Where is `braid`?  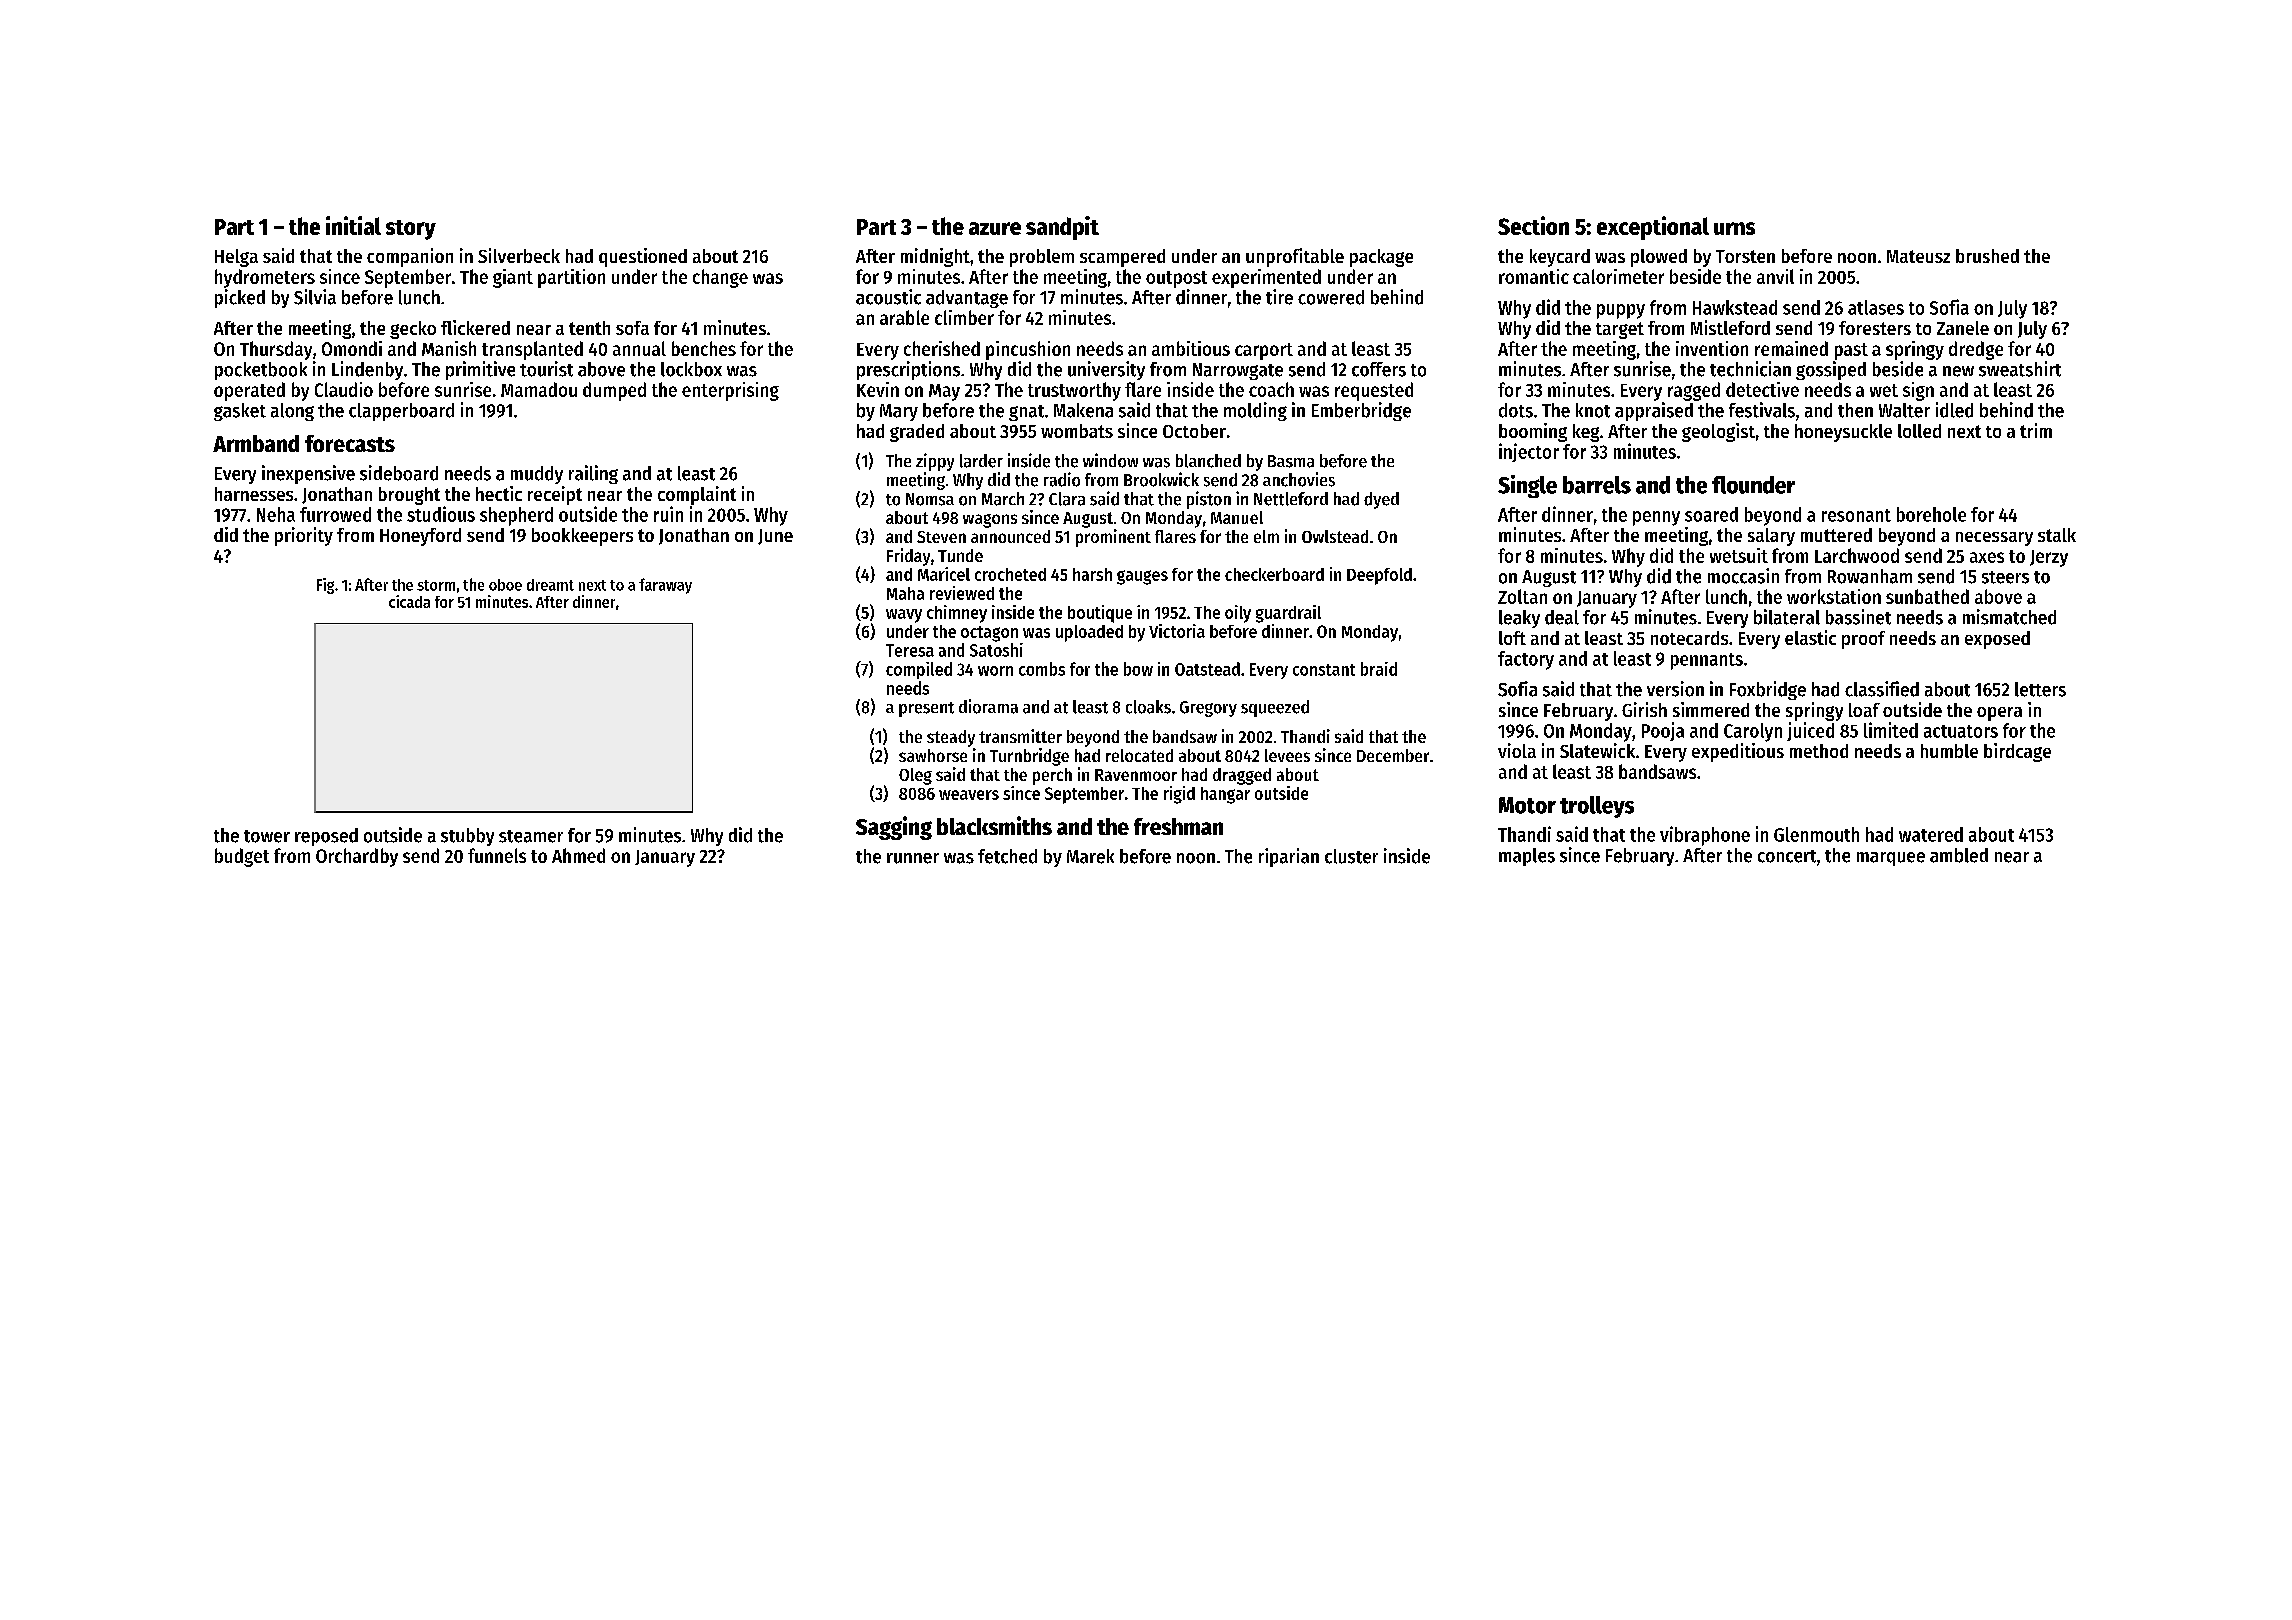
braid is located at coordinates (1379, 669).
